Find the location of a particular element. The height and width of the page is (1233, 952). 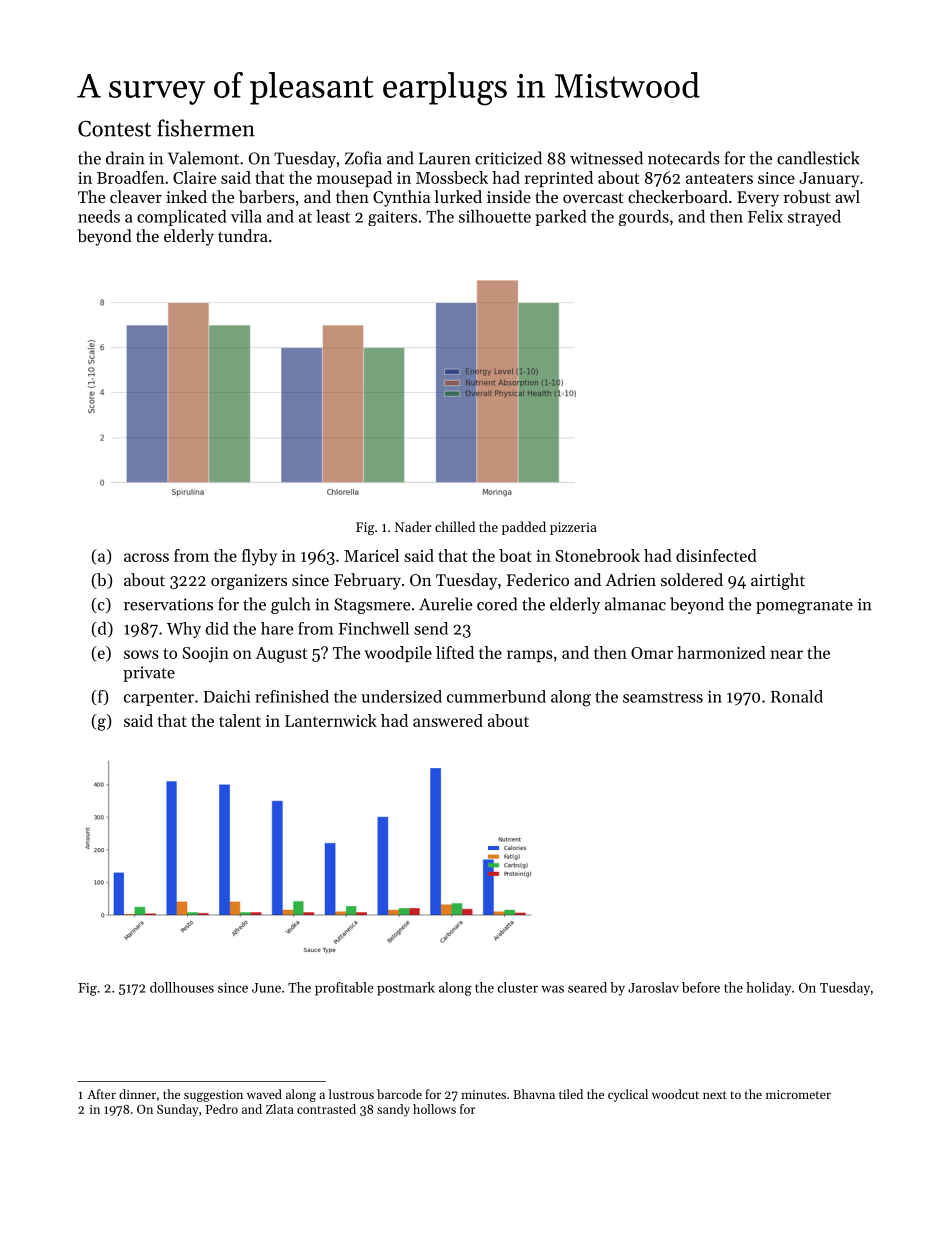

answered is located at coordinates (448, 720).
